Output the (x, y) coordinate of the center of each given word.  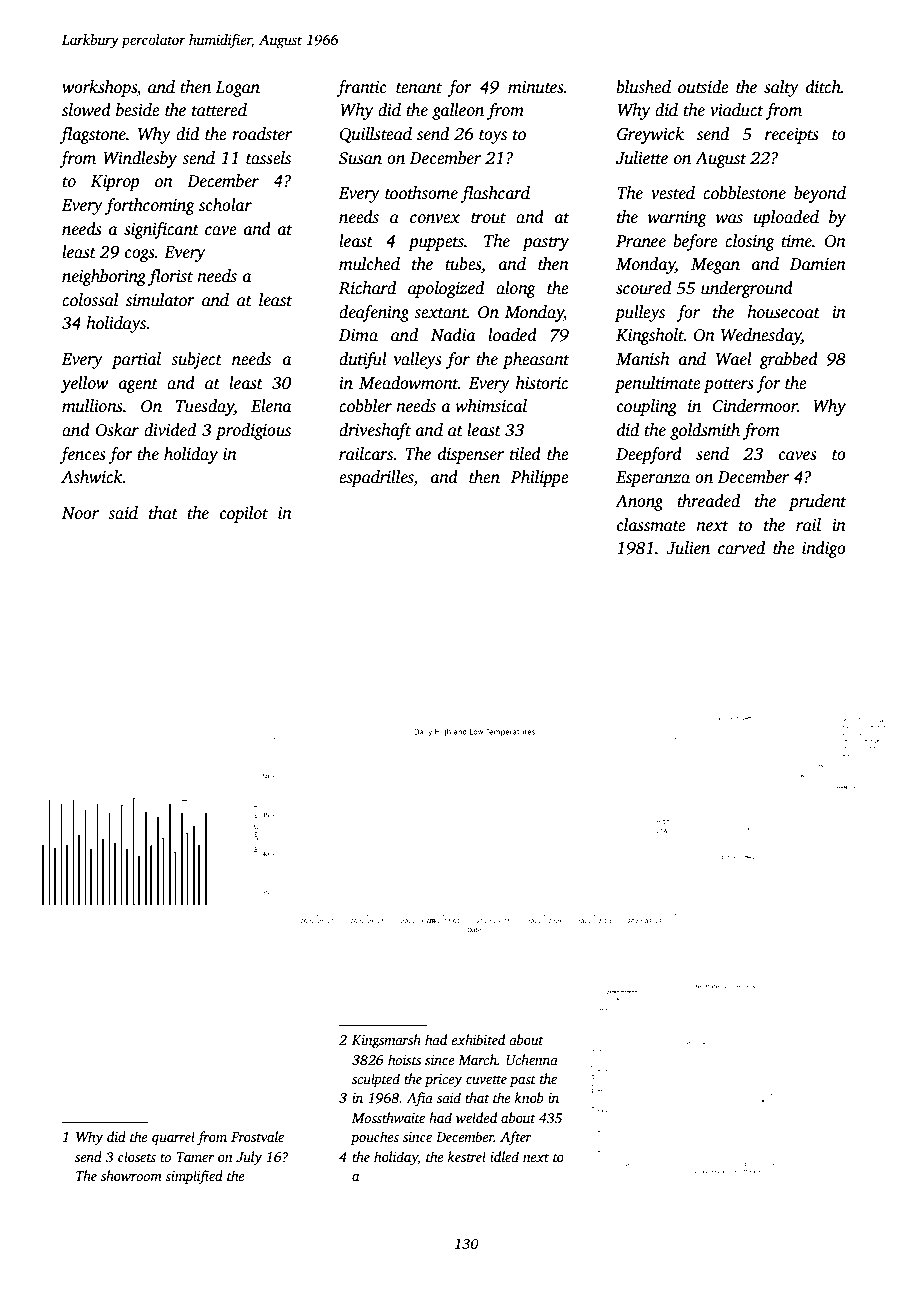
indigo (824, 549)
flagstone (93, 135)
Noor (80, 513)
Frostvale (257, 1136)
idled (504, 1156)
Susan (360, 158)
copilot (244, 514)
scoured (643, 288)
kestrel (467, 1156)
